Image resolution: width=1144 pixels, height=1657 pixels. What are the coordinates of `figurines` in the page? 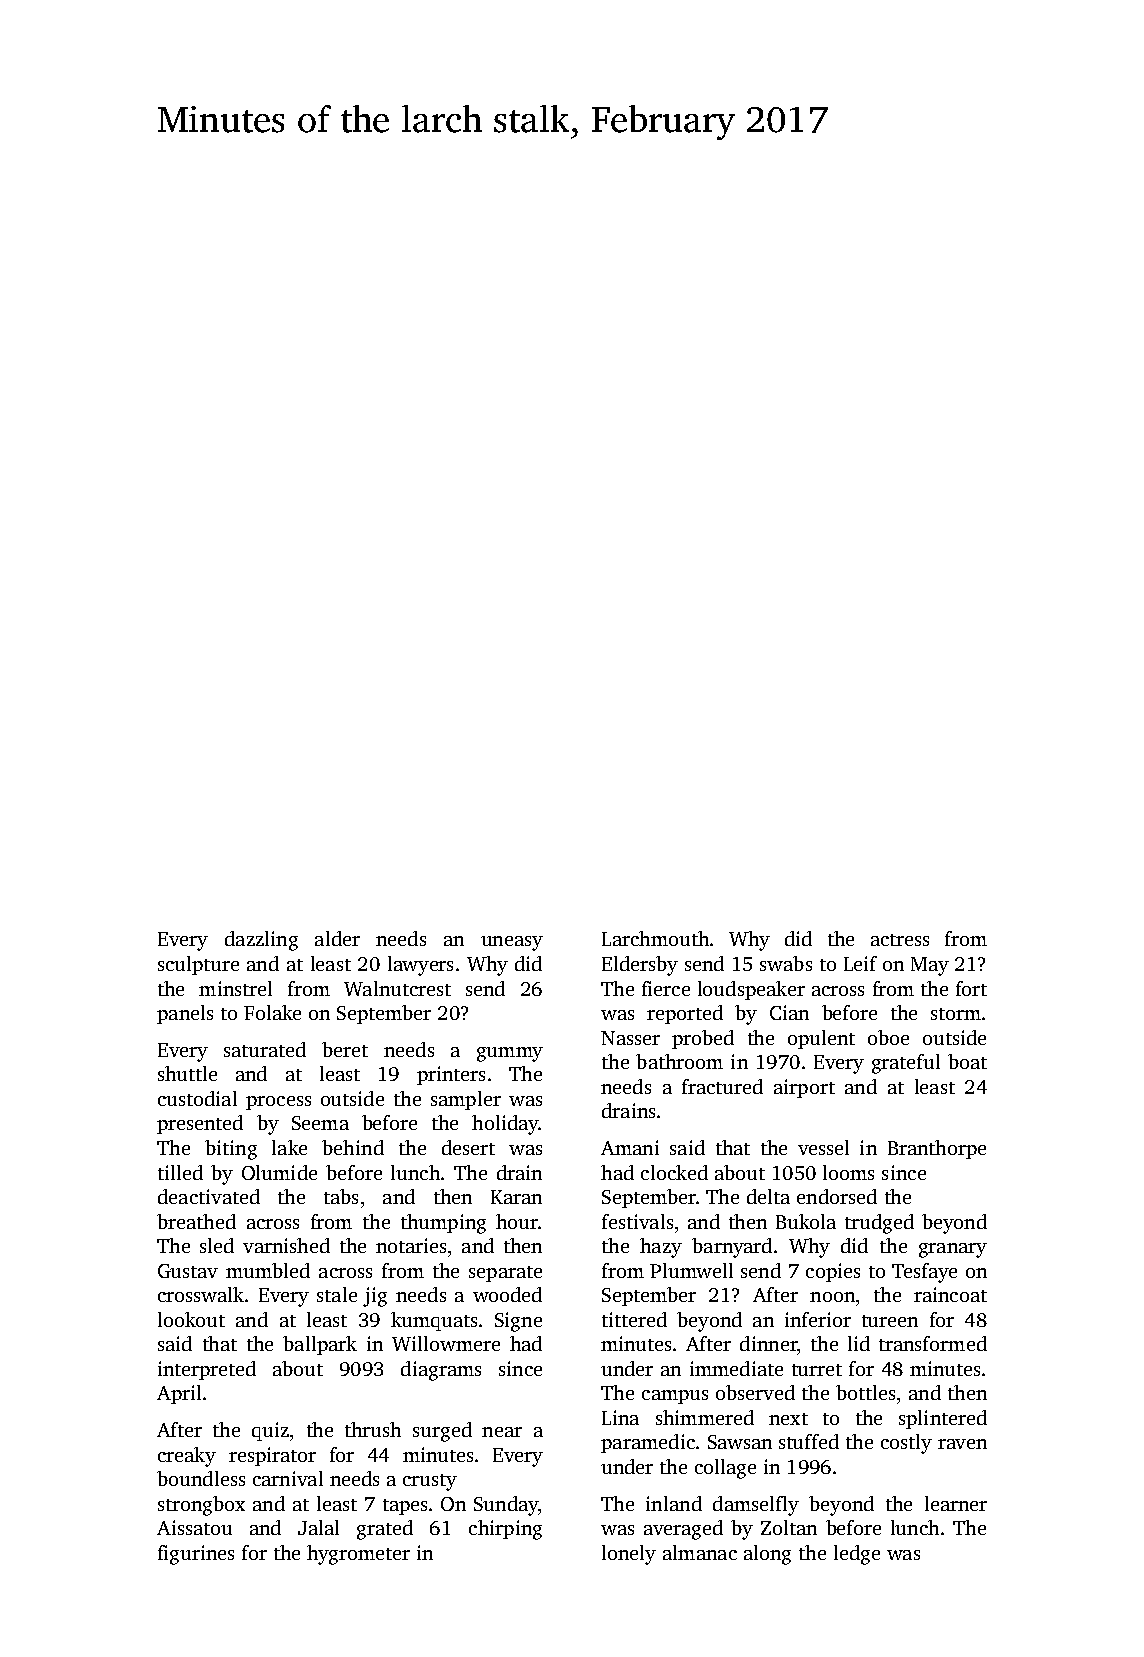 It's located at (196, 1555).
